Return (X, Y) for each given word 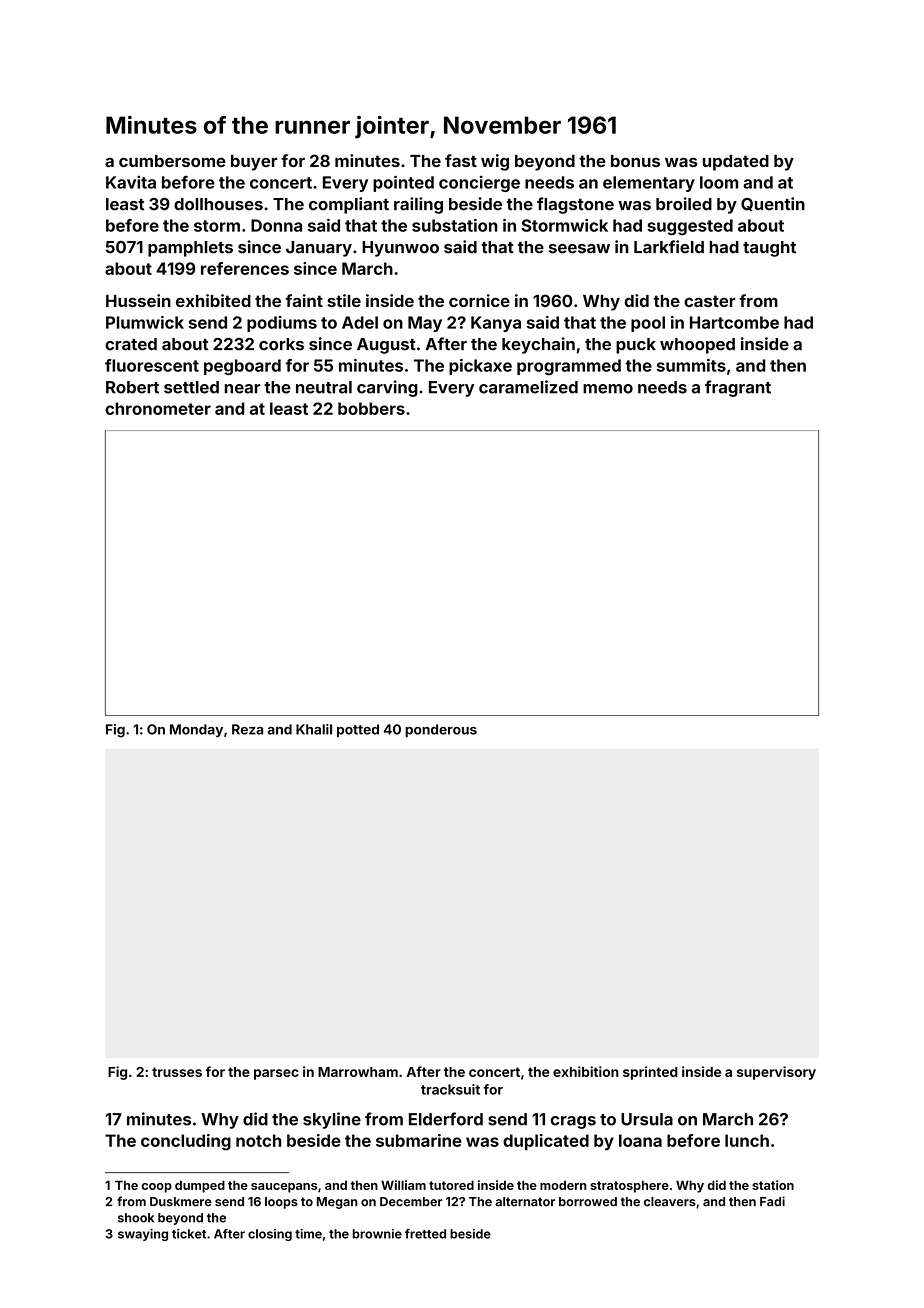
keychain (538, 345)
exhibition (586, 1071)
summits (691, 365)
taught (769, 249)
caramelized (528, 387)
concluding (186, 1142)
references (245, 268)
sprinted (650, 1073)
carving (387, 388)
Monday (196, 730)
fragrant (738, 388)
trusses (177, 1072)
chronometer (158, 408)
